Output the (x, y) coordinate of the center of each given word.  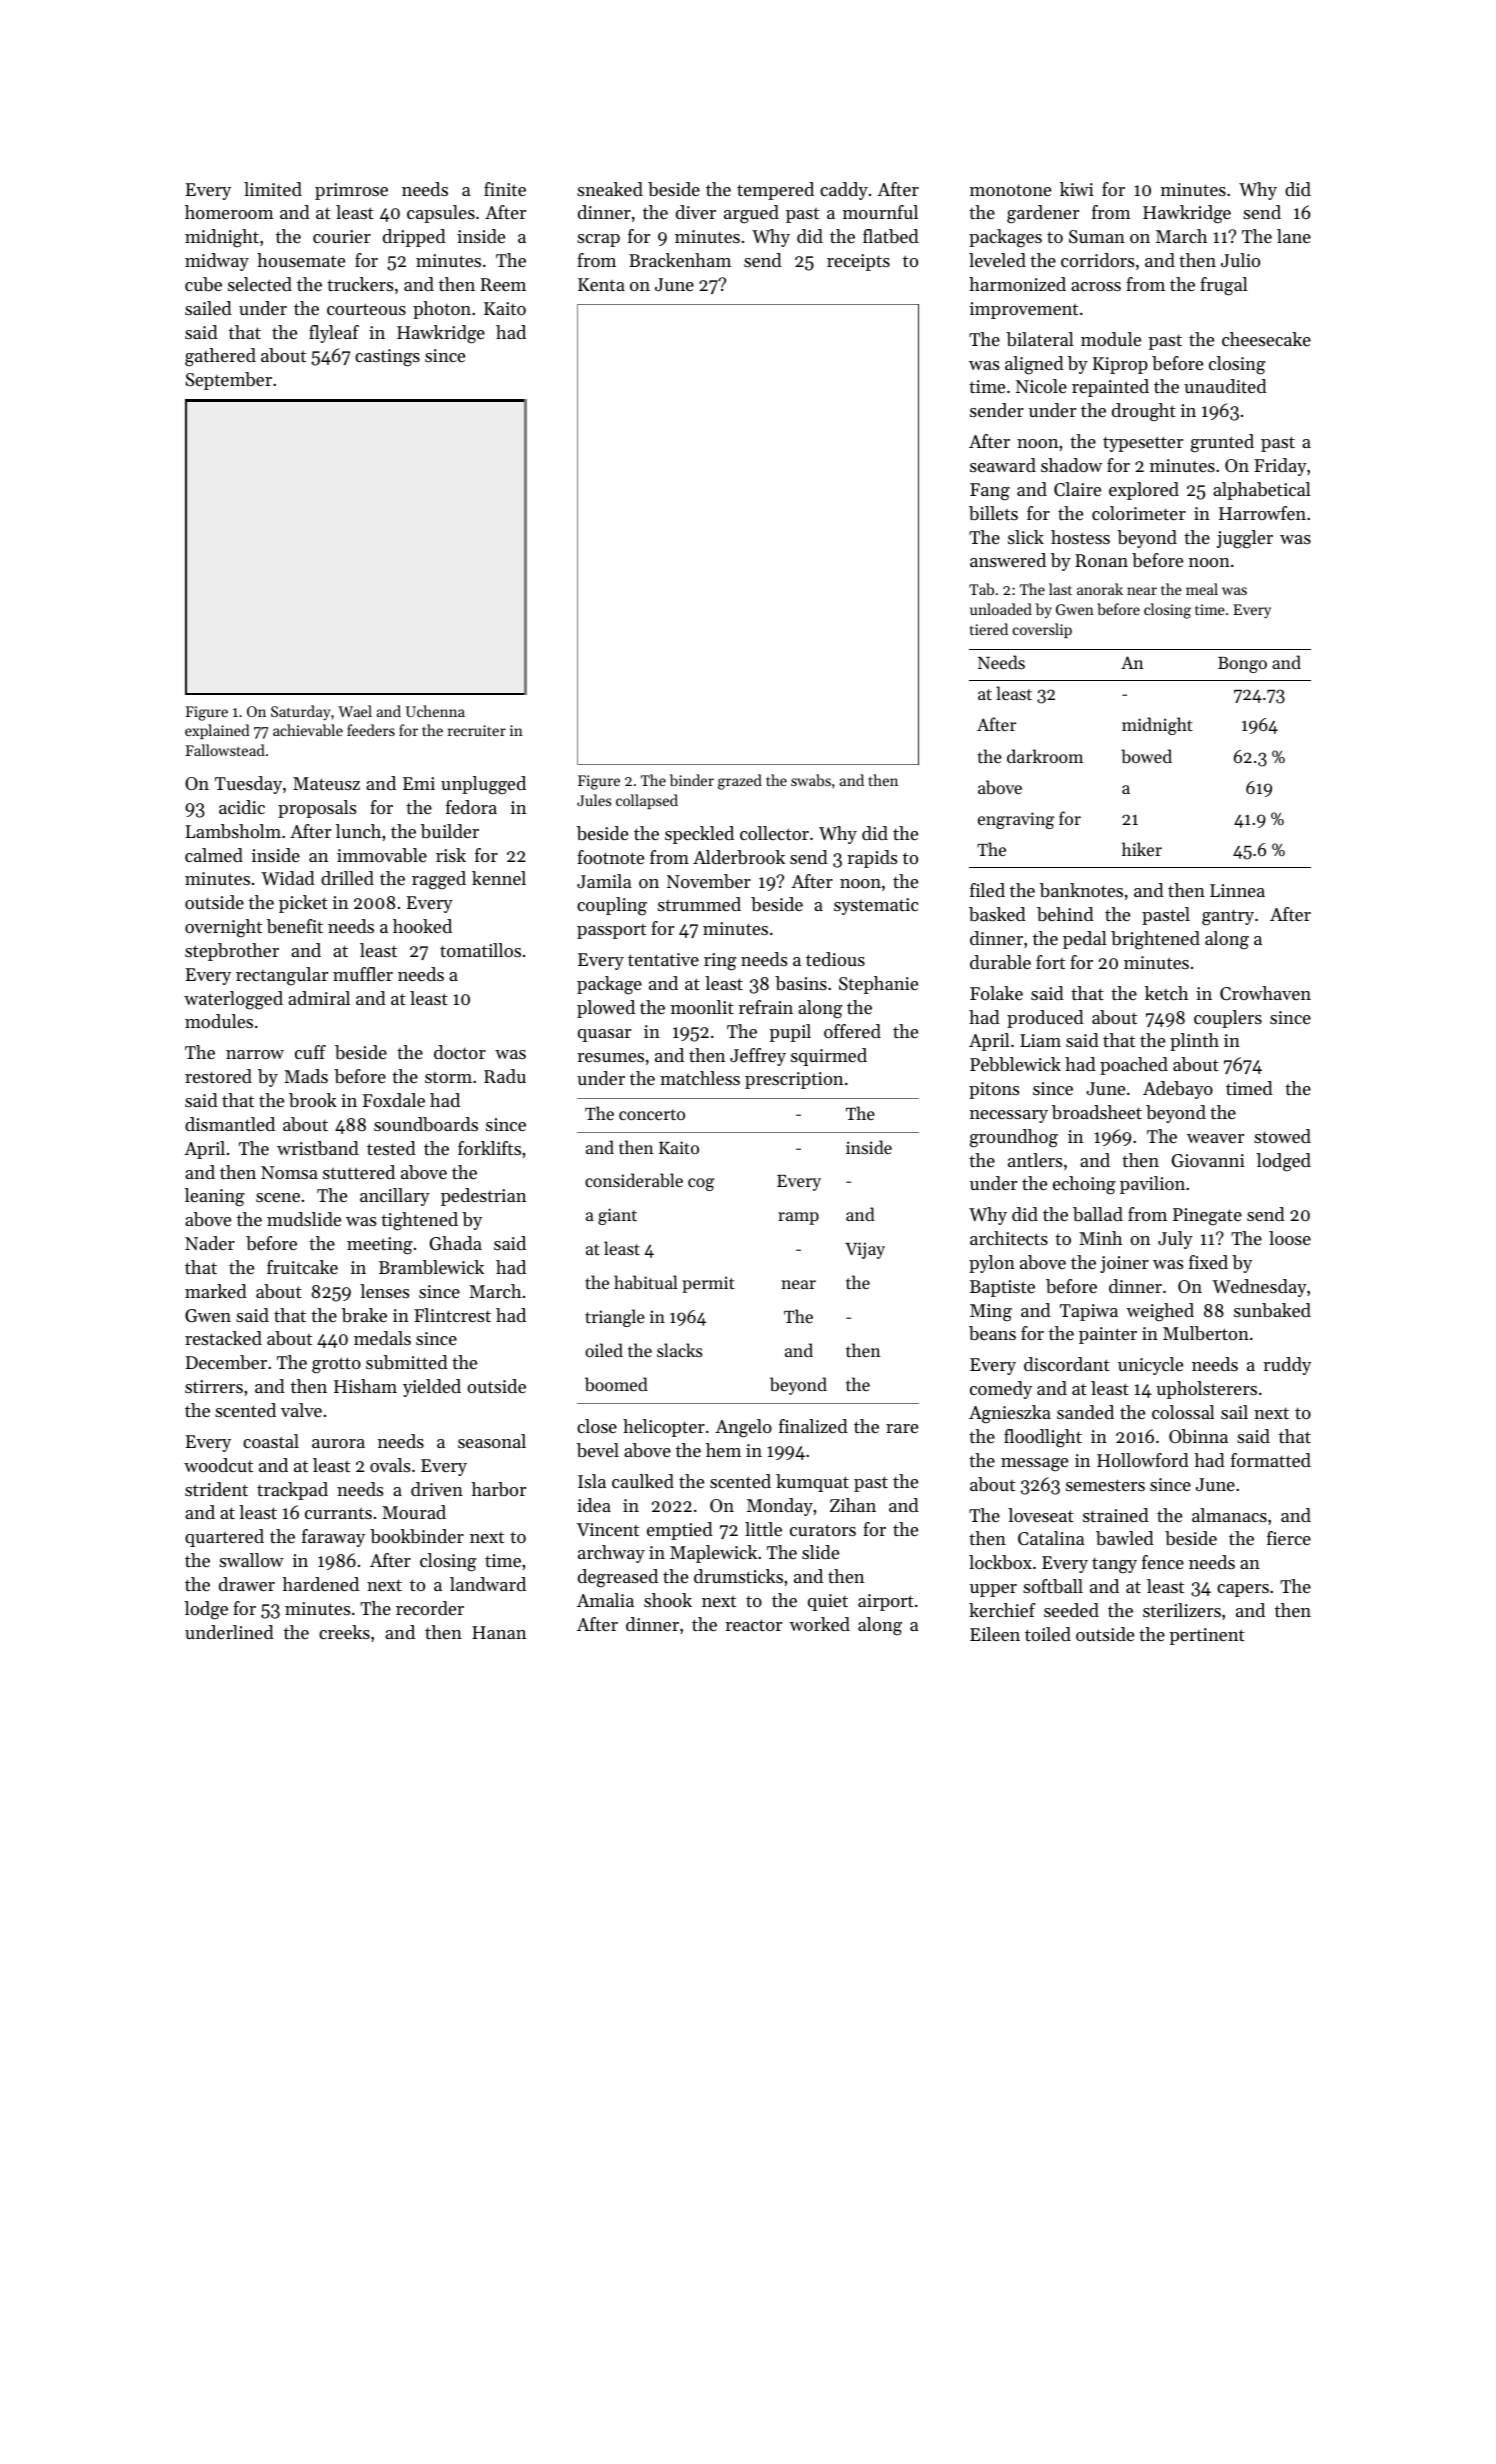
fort (1050, 962)
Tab (981, 589)
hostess (1080, 537)
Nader (210, 1243)
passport (611, 931)
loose (1290, 1238)
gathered (220, 357)
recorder (430, 1608)
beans (992, 1333)
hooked (422, 926)
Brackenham (680, 260)
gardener (1043, 214)
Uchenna (435, 711)
